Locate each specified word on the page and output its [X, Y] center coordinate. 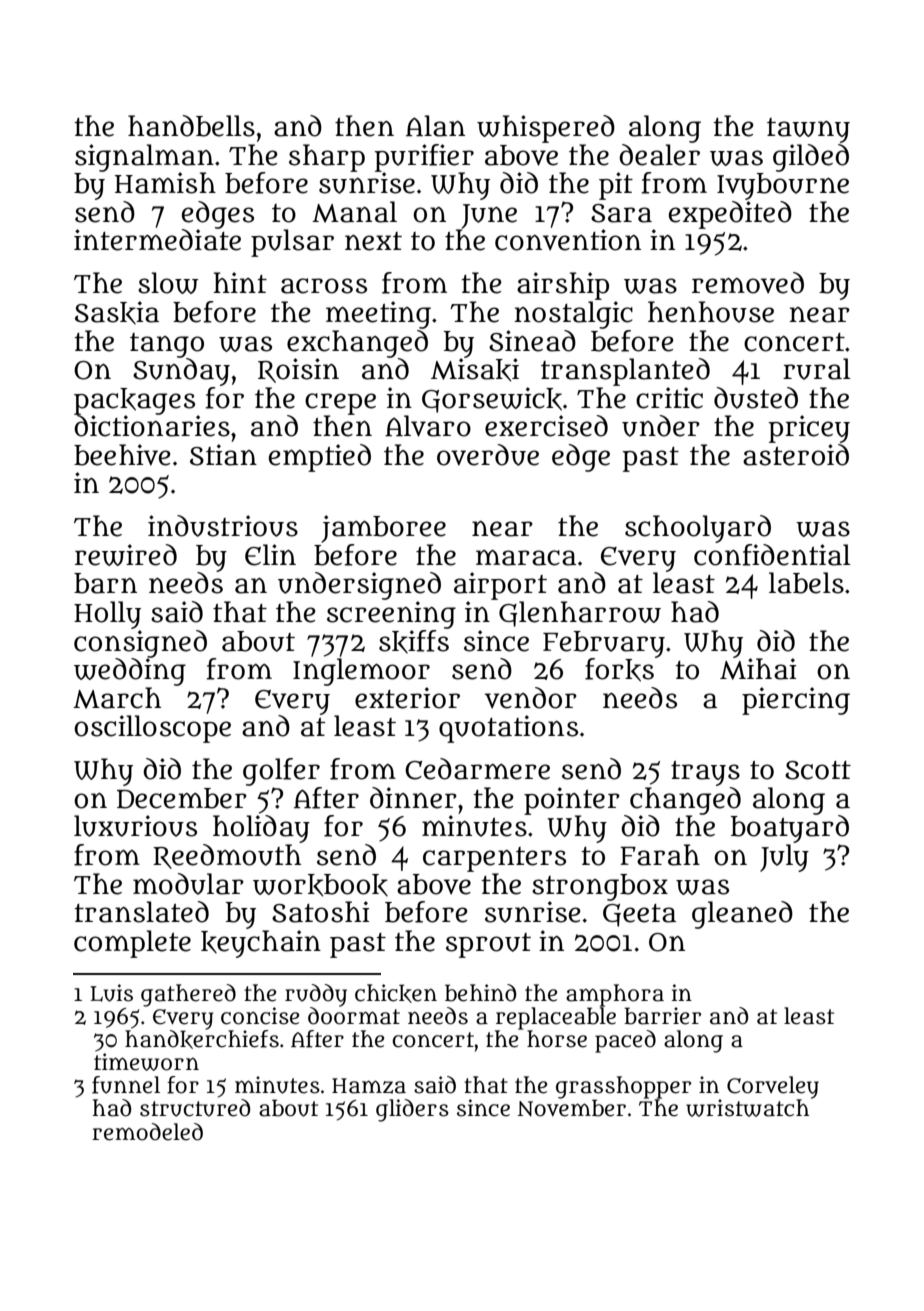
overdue [488, 455]
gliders [412, 1110]
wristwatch [747, 1108]
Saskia [117, 312]
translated [141, 912]
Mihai [758, 669]
